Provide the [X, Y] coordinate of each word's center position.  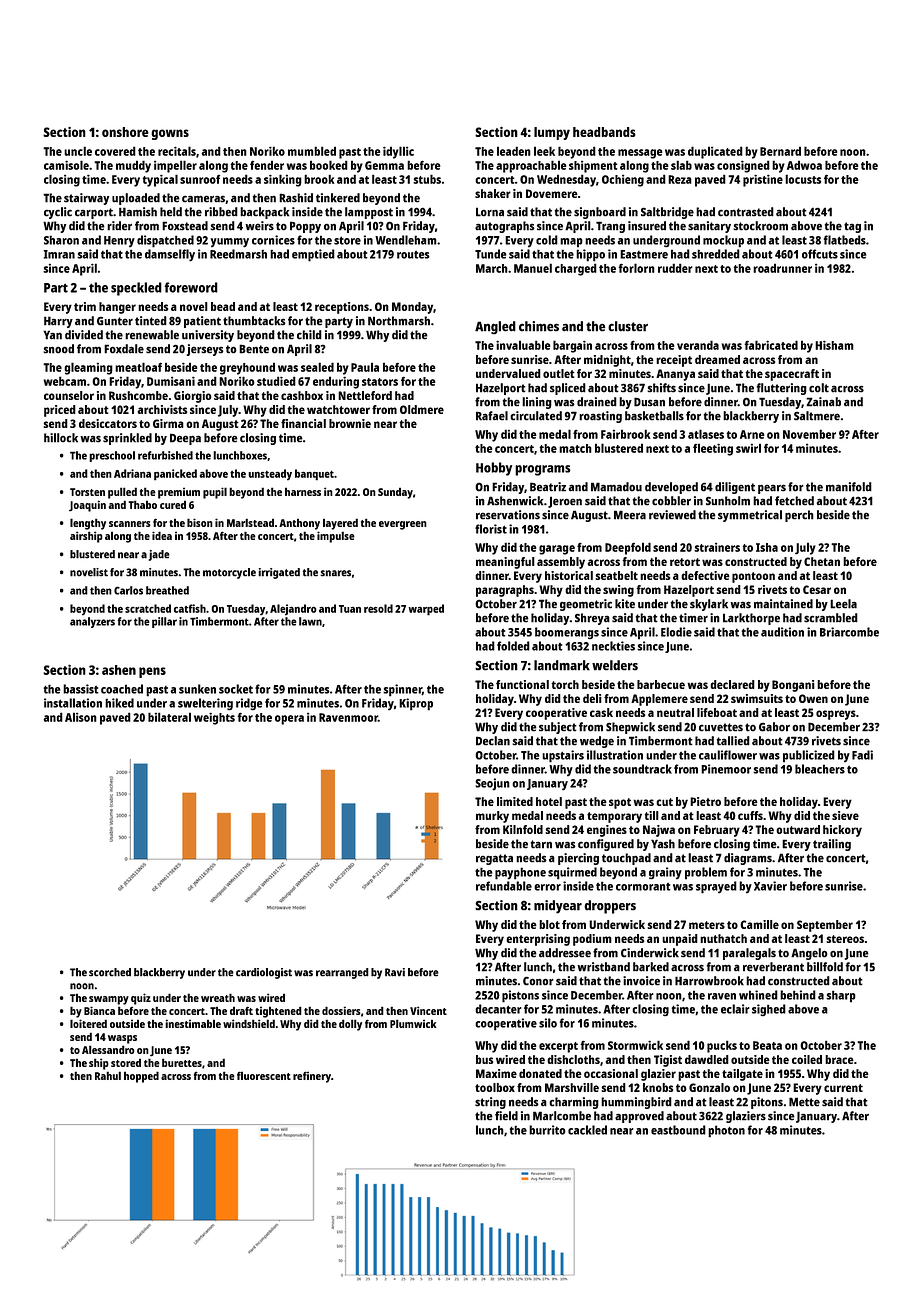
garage [557, 550]
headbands [604, 132]
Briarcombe [849, 632]
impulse [336, 537]
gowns [170, 134]
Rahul [108, 1075]
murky [492, 817]
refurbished [165, 455]
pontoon [753, 577]
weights [214, 719]
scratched [148, 608]
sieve [845, 815]
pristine [763, 181]
